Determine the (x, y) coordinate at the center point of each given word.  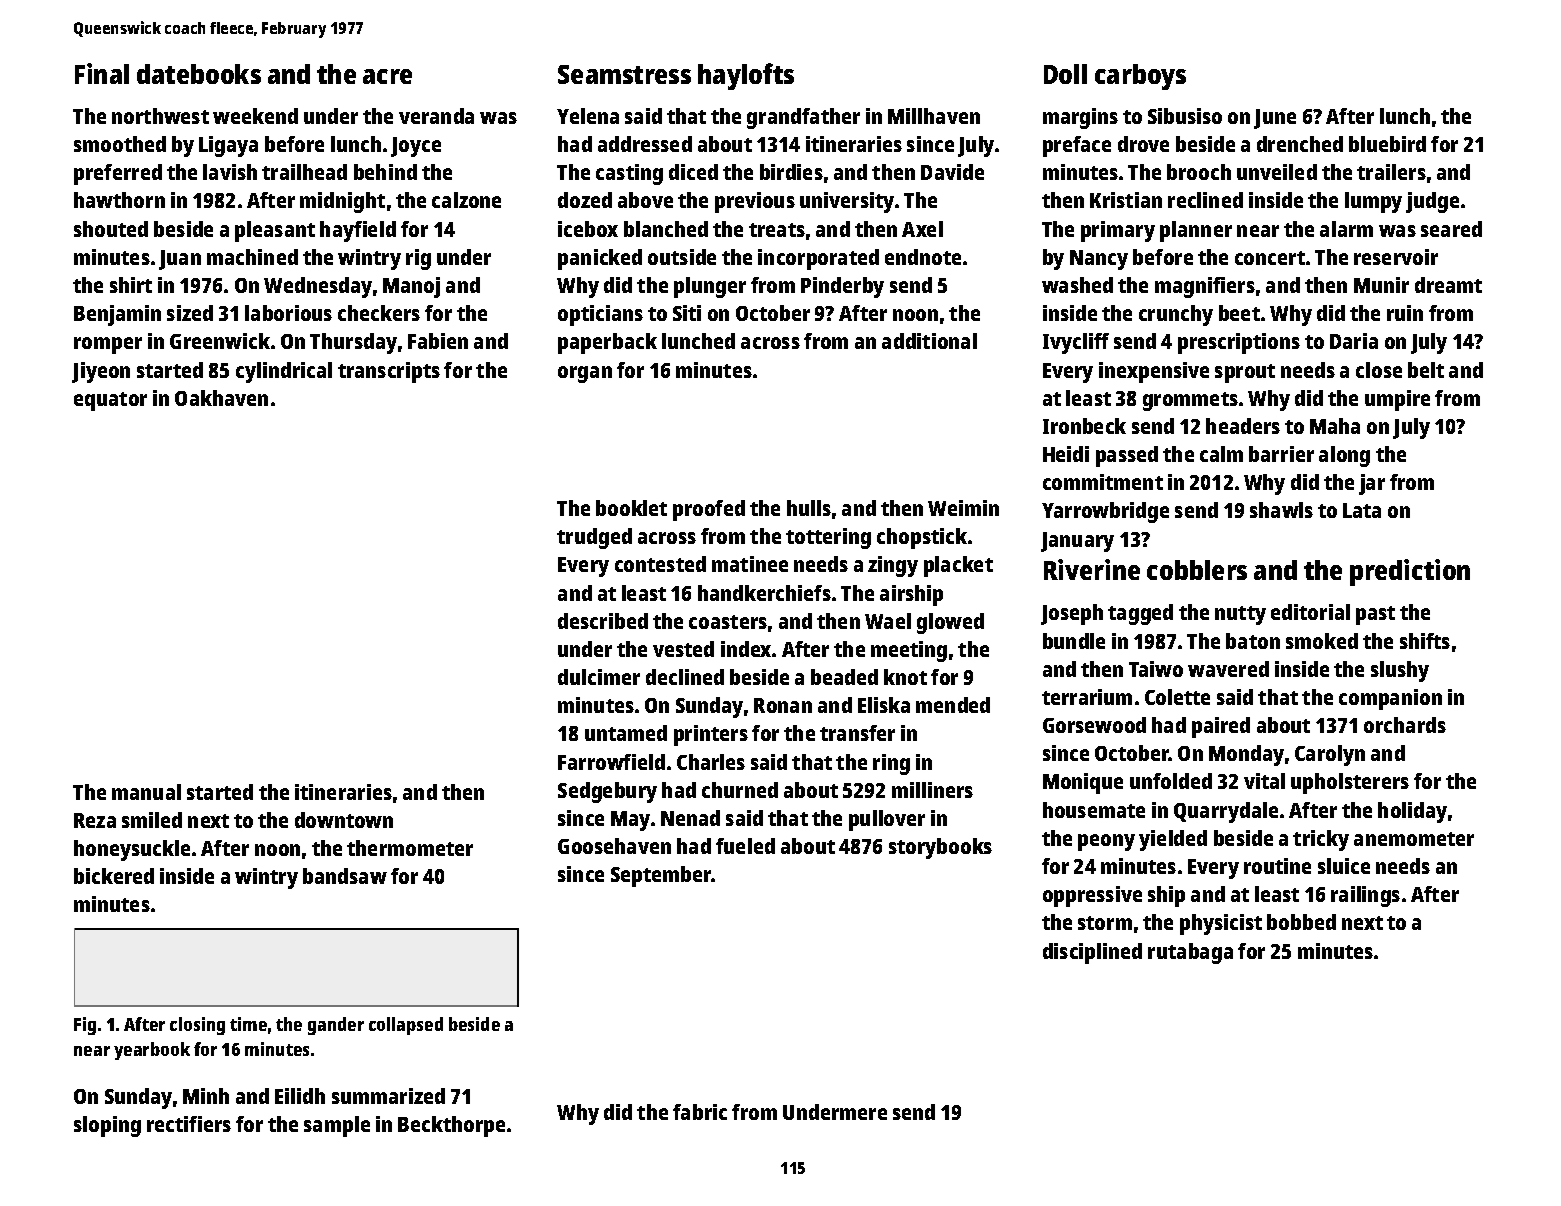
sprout (1245, 373)
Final (102, 73)
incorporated (818, 259)
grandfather (803, 118)
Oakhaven (221, 398)
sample (337, 1126)
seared (1451, 229)
